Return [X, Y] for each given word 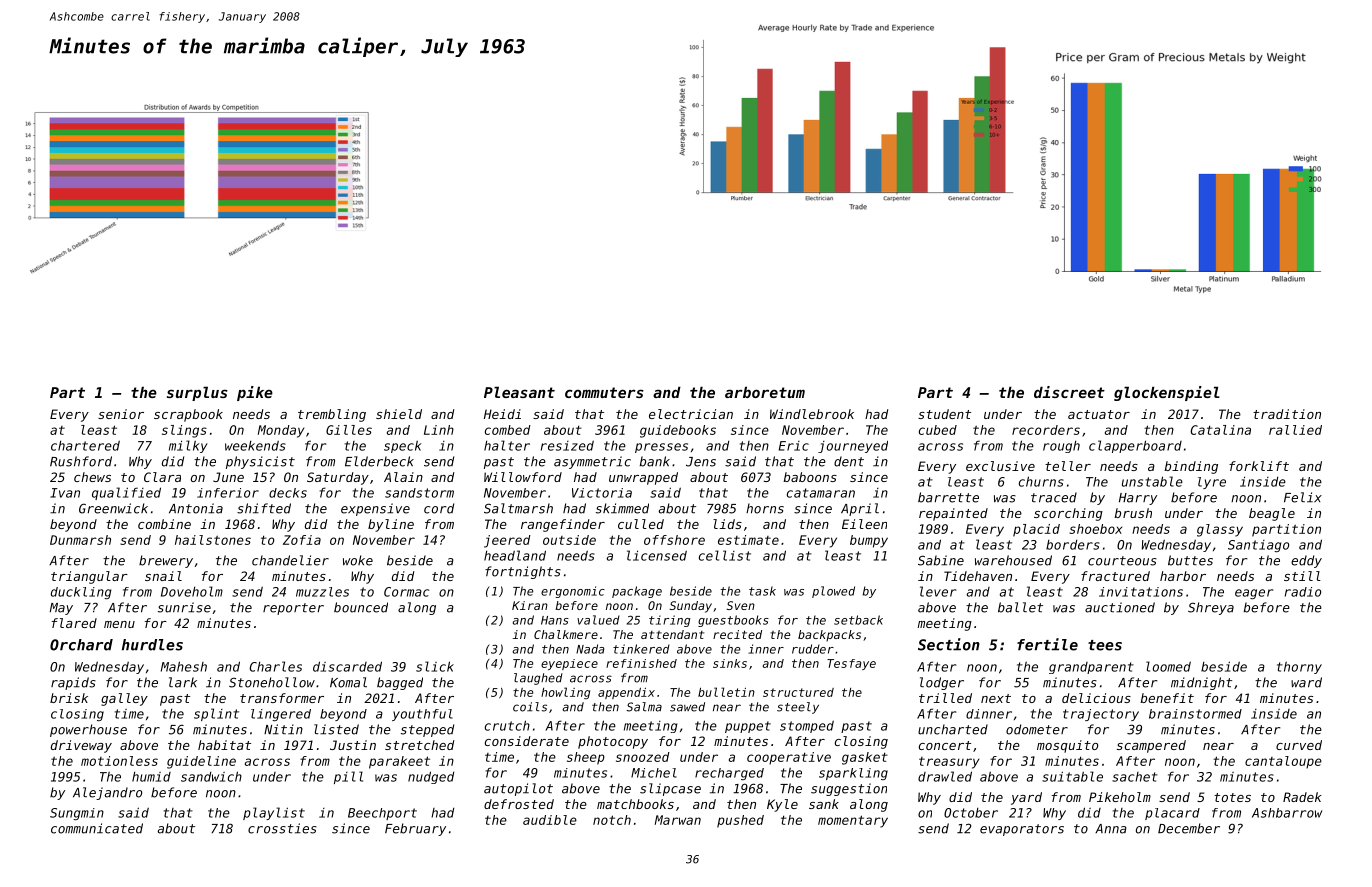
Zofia [302, 540]
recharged [729, 774]
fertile [1047, 644]
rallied [1295, 430]
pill [348, 777]
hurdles [152, 645]
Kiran [530, 605]
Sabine [941, 560]
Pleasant [519, 392]
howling [565, 693]
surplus [197, 393]
